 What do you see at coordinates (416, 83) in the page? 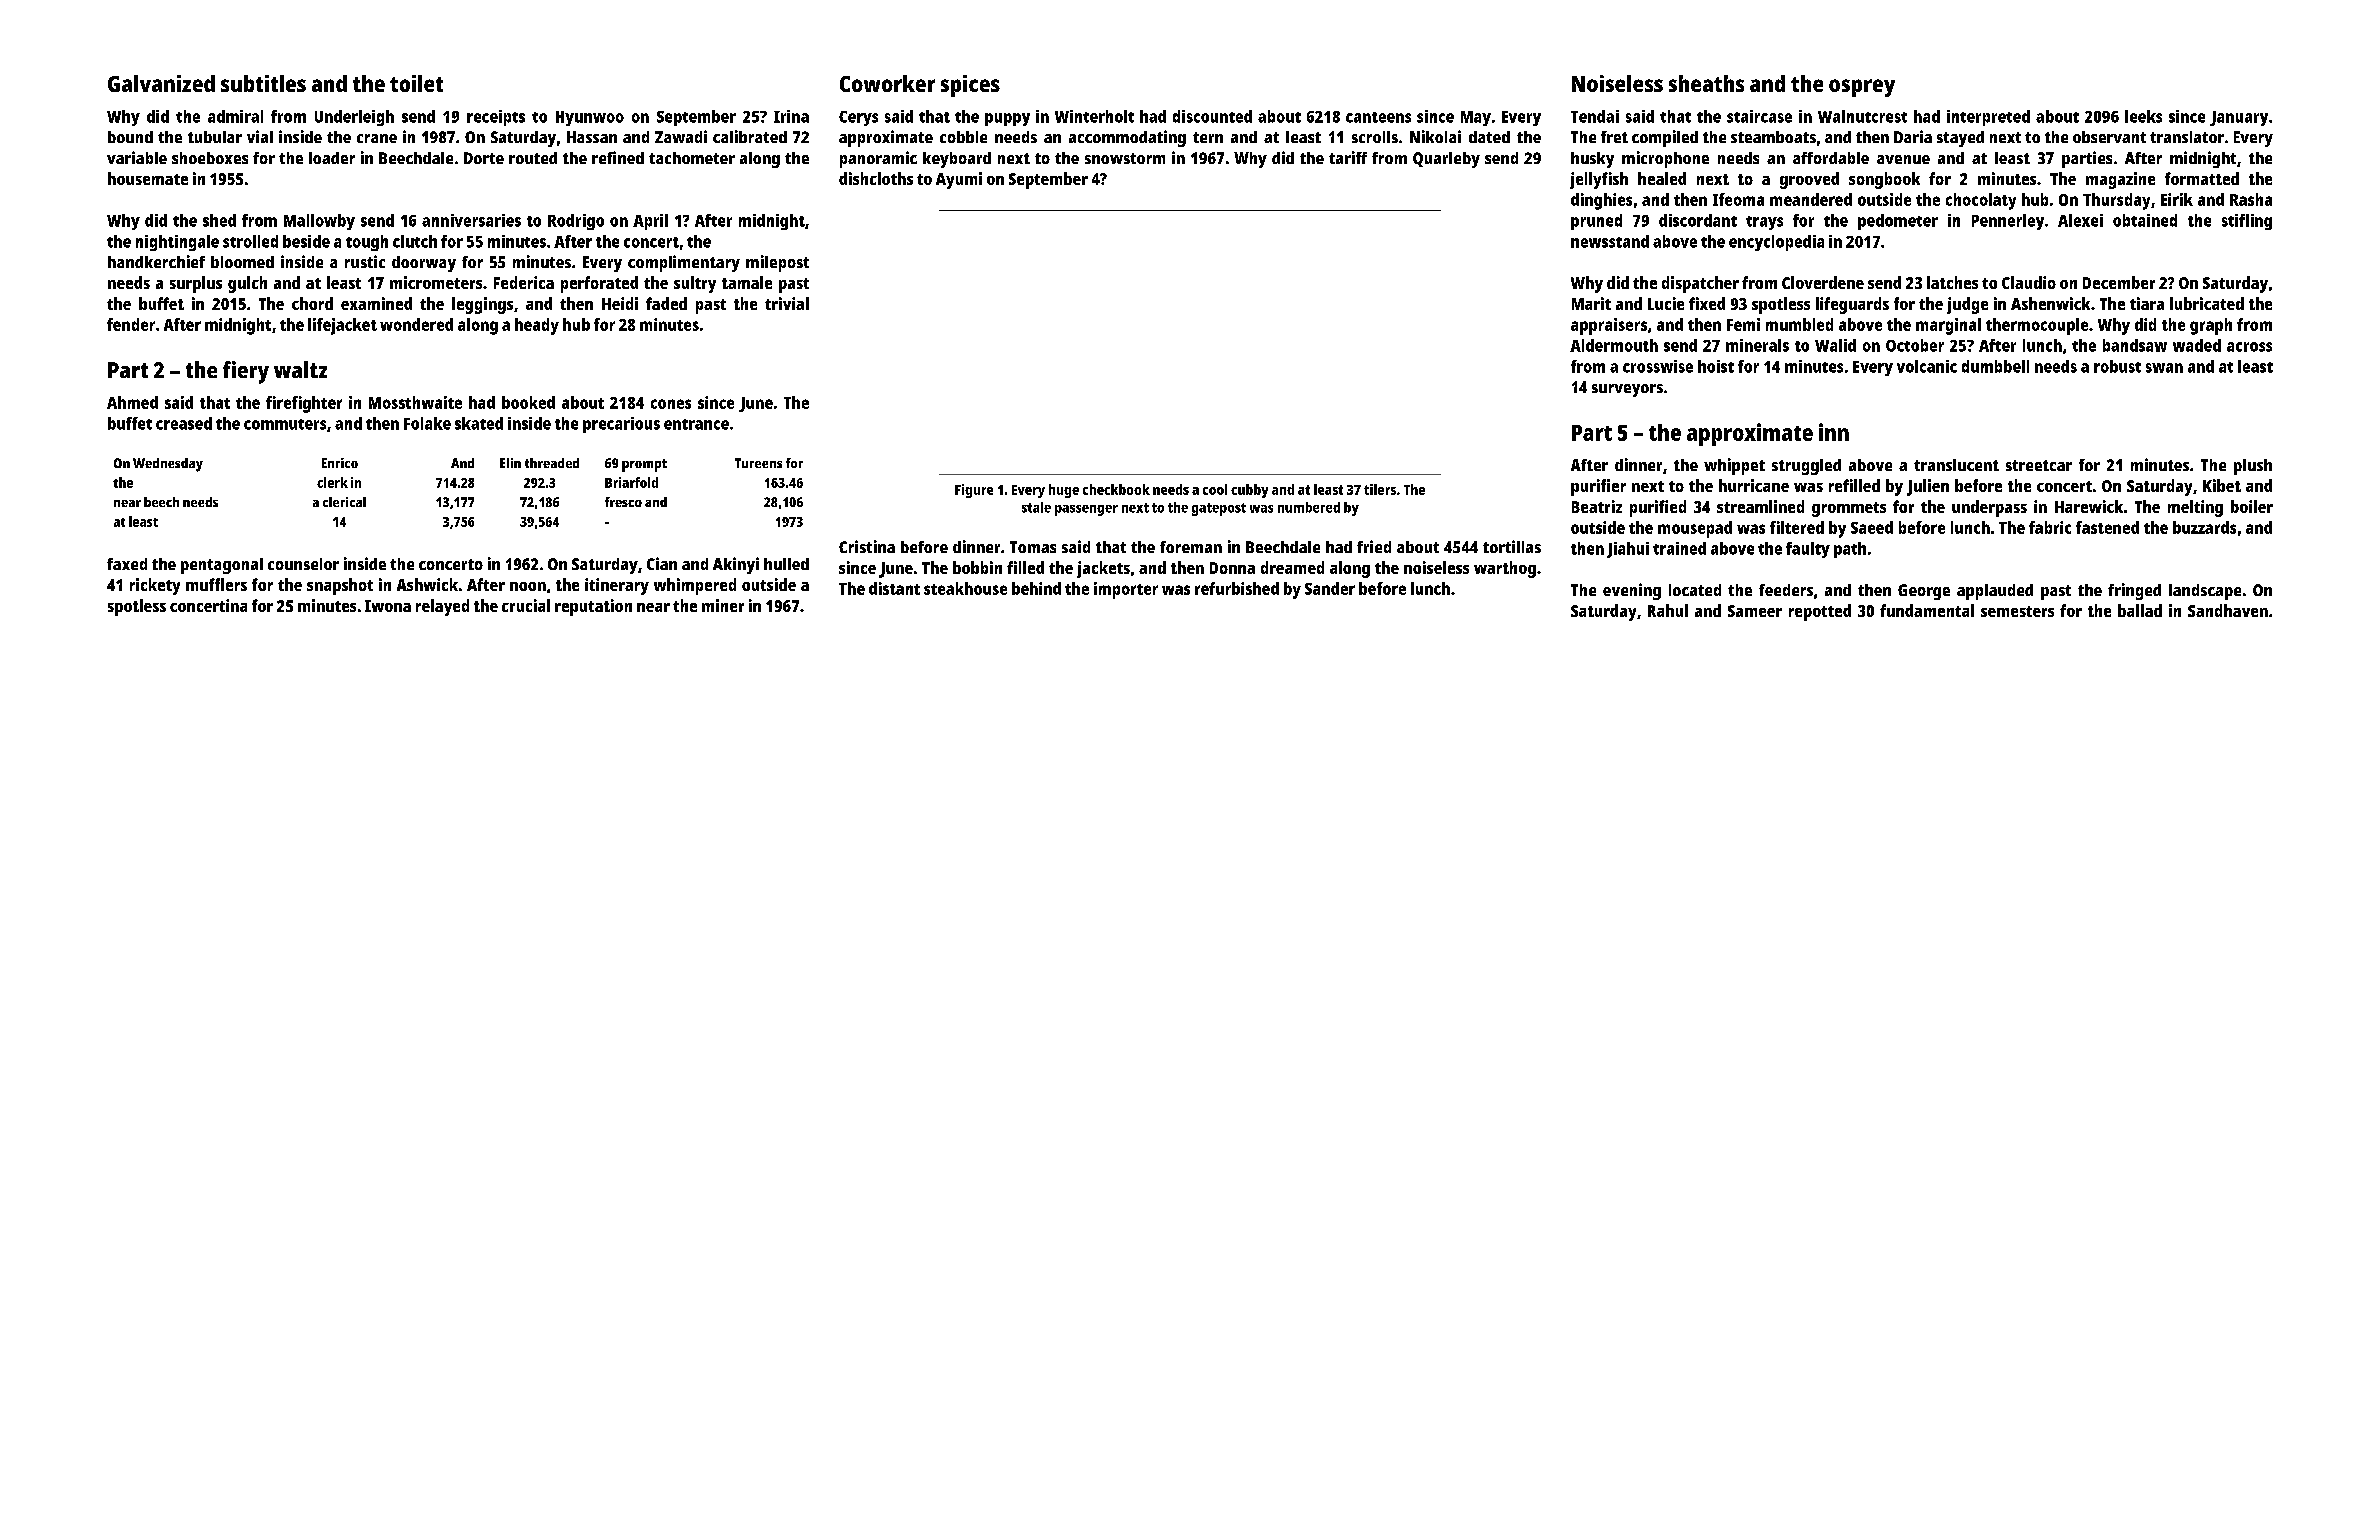
I see `toilet` at bounding box center [416, 83].
